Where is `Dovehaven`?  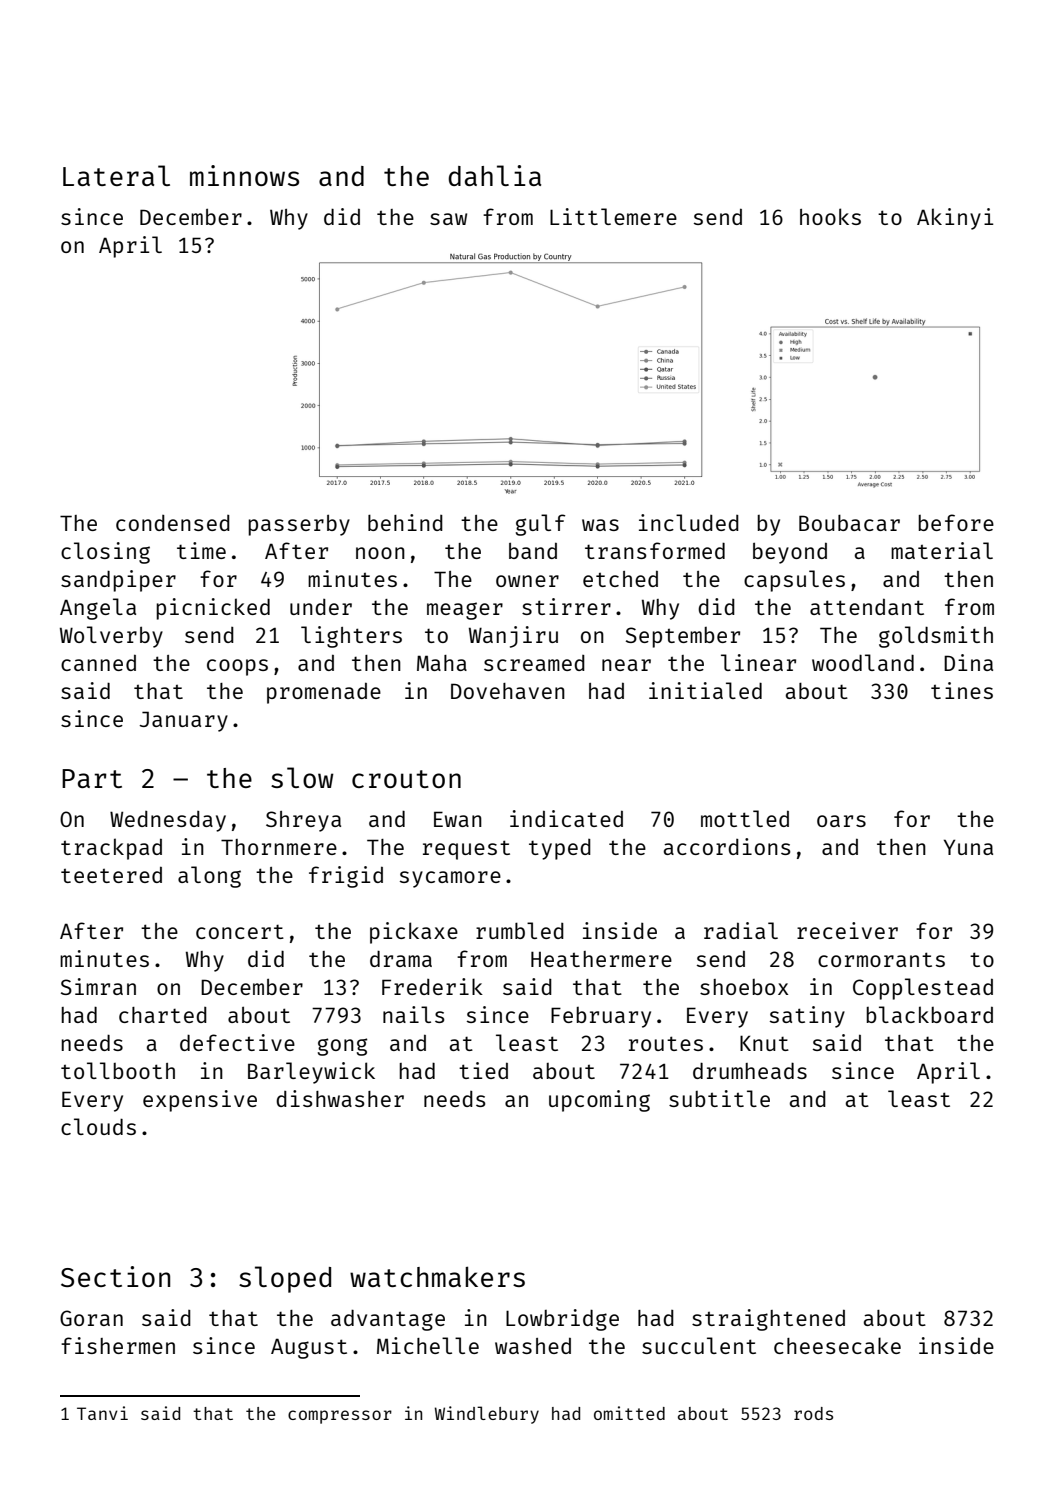
Dovehaven is located at coordinates (508, 691).
